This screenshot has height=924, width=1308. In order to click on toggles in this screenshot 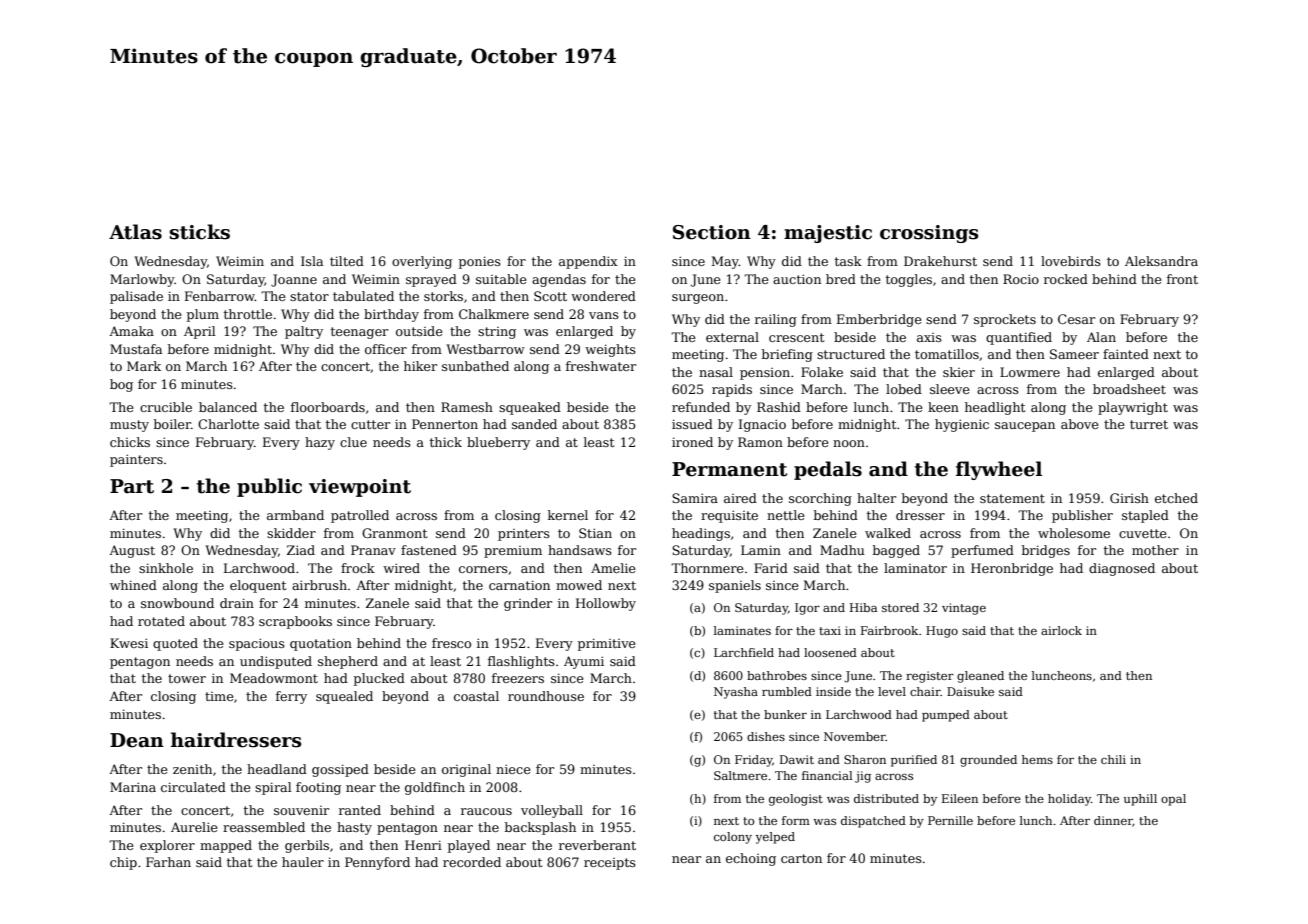, I will do `click(909, 280)`.
